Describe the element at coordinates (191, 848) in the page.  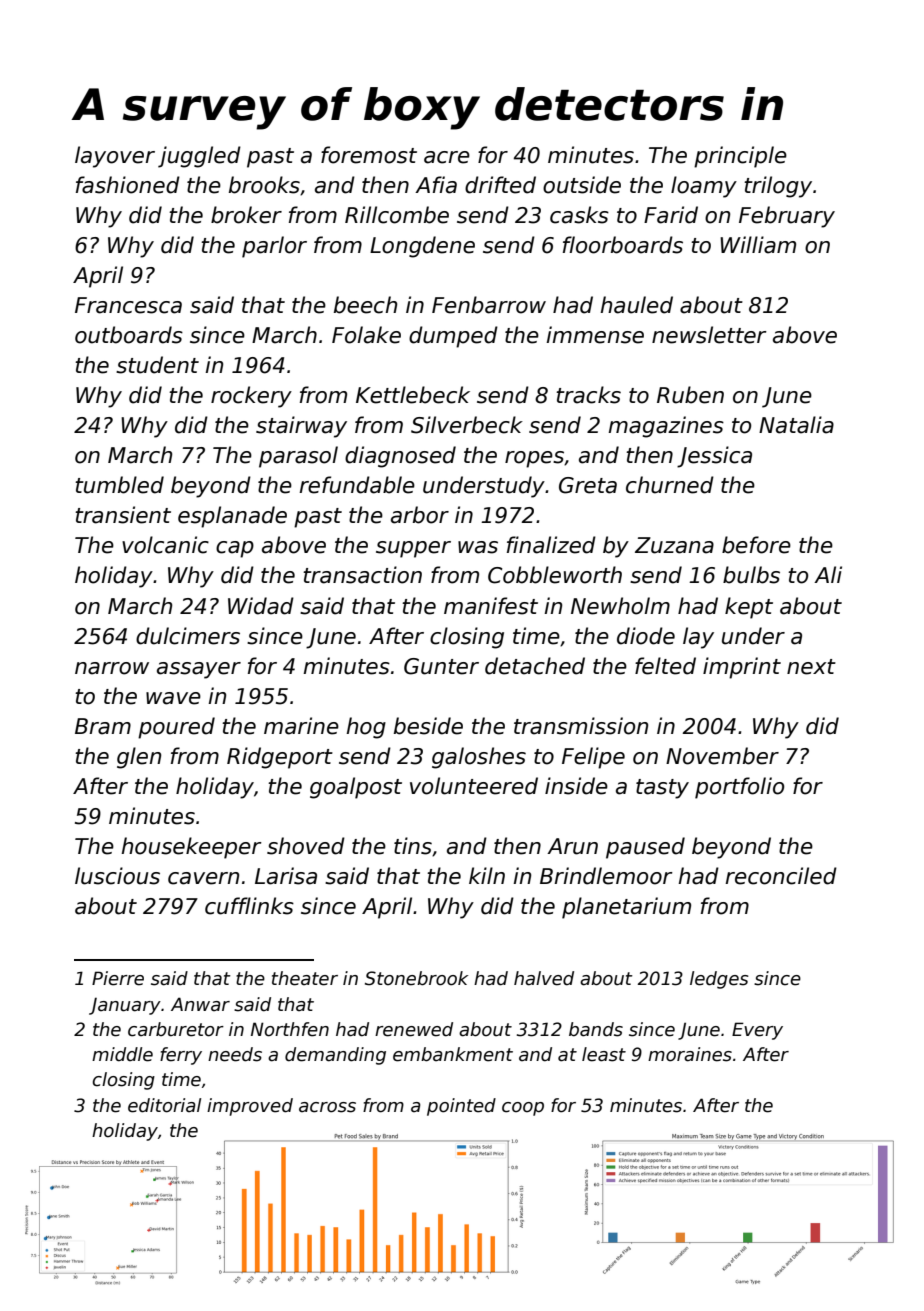
I see `housekeeper` at that location.
